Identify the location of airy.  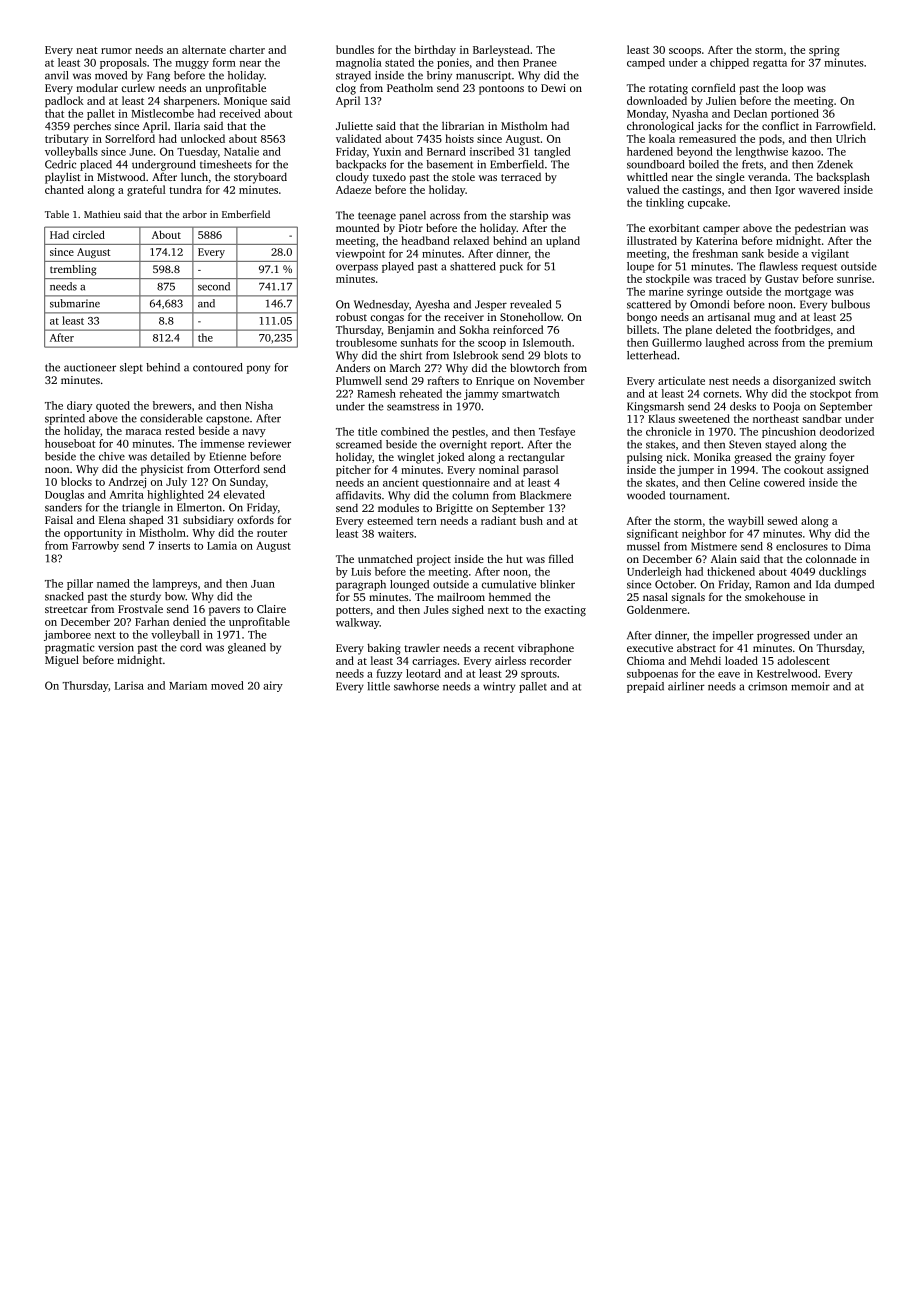
(273, 686).
